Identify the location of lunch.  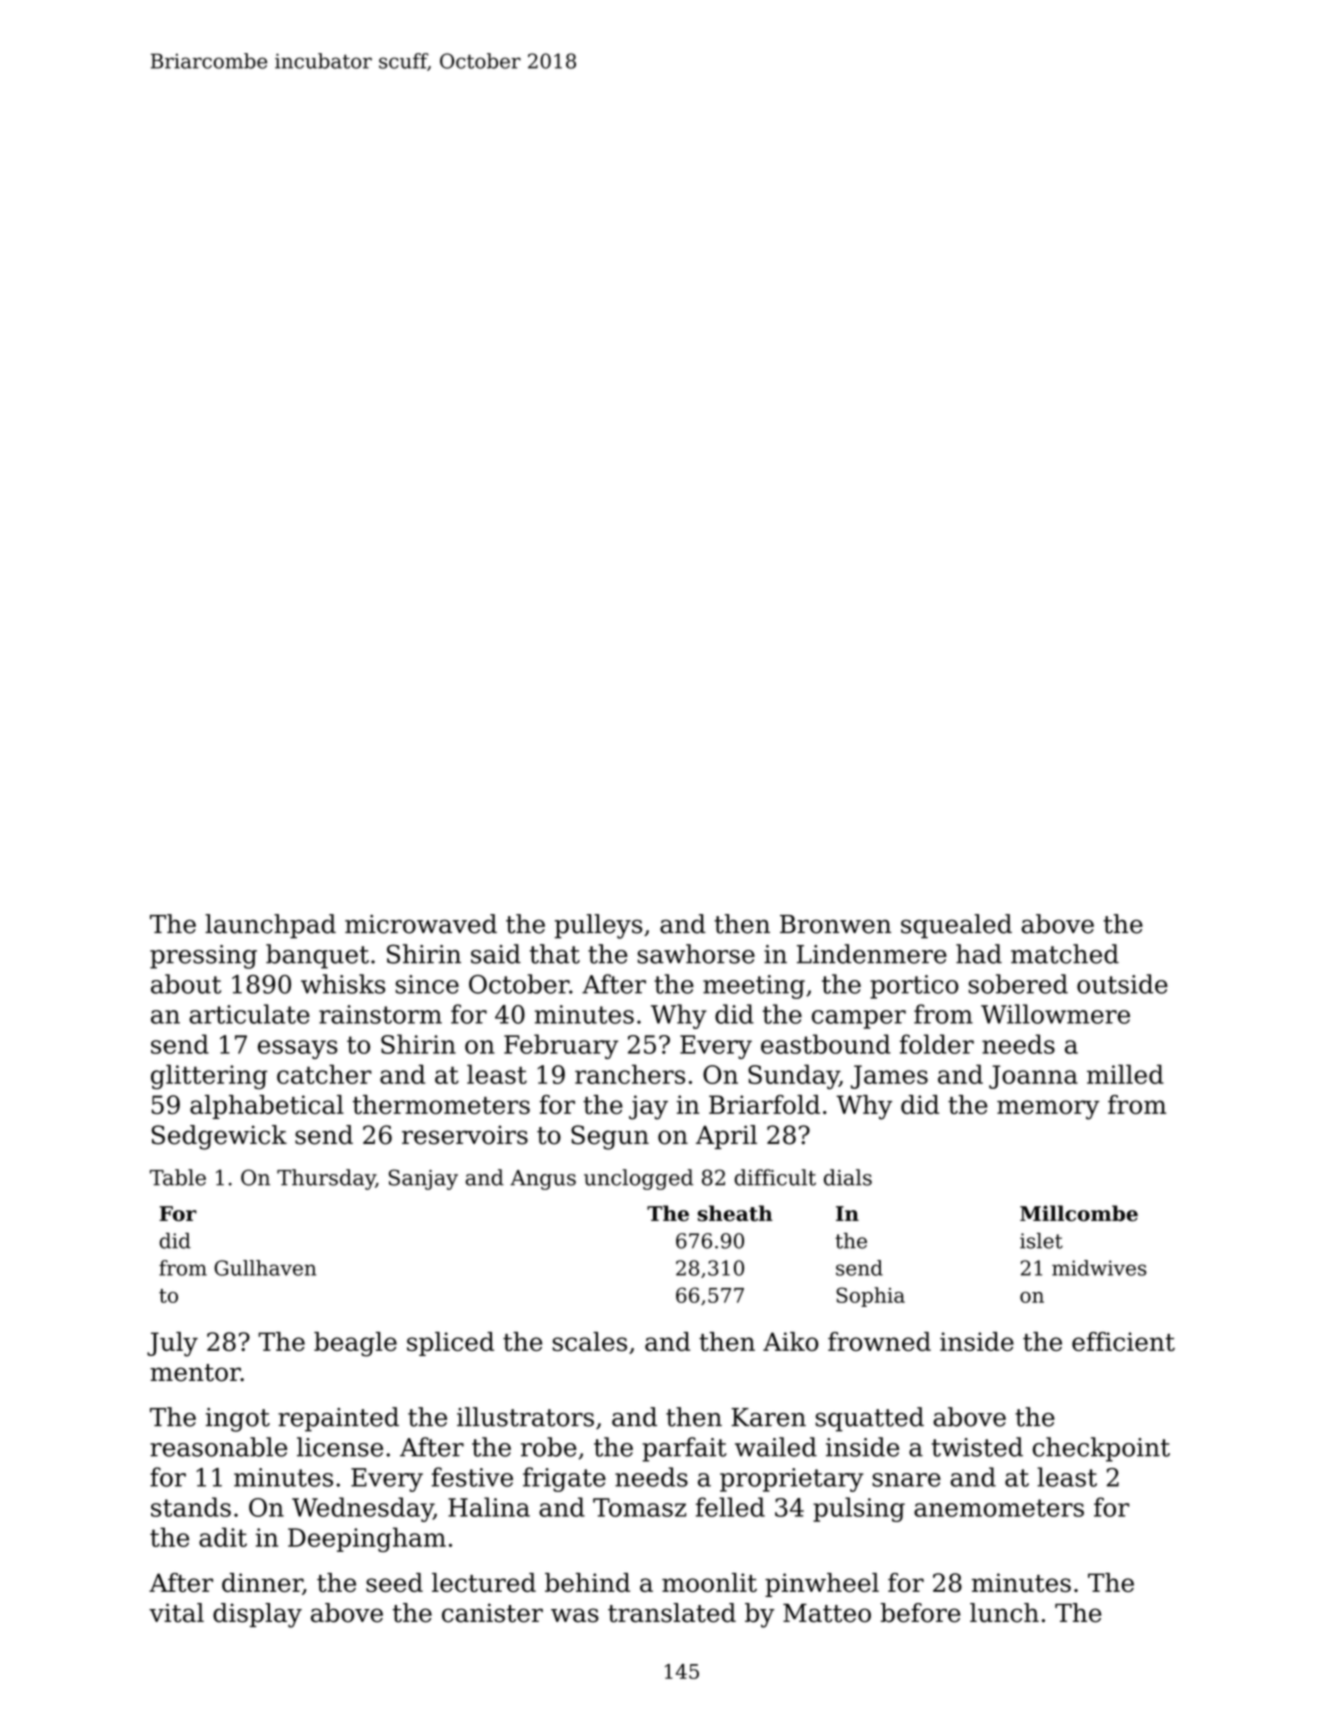
(1004, 1613).
